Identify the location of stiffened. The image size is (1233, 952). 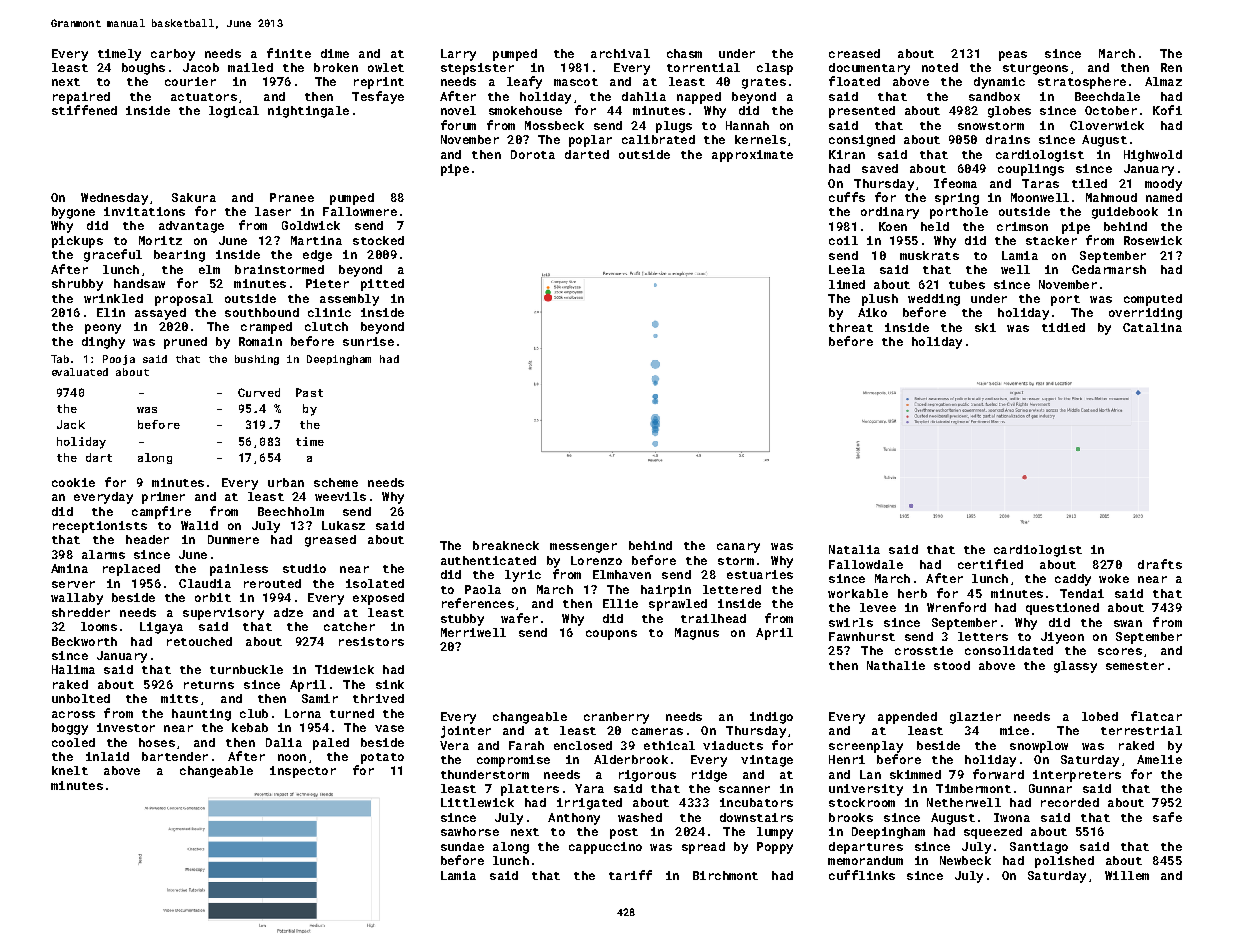
(84, 110).
